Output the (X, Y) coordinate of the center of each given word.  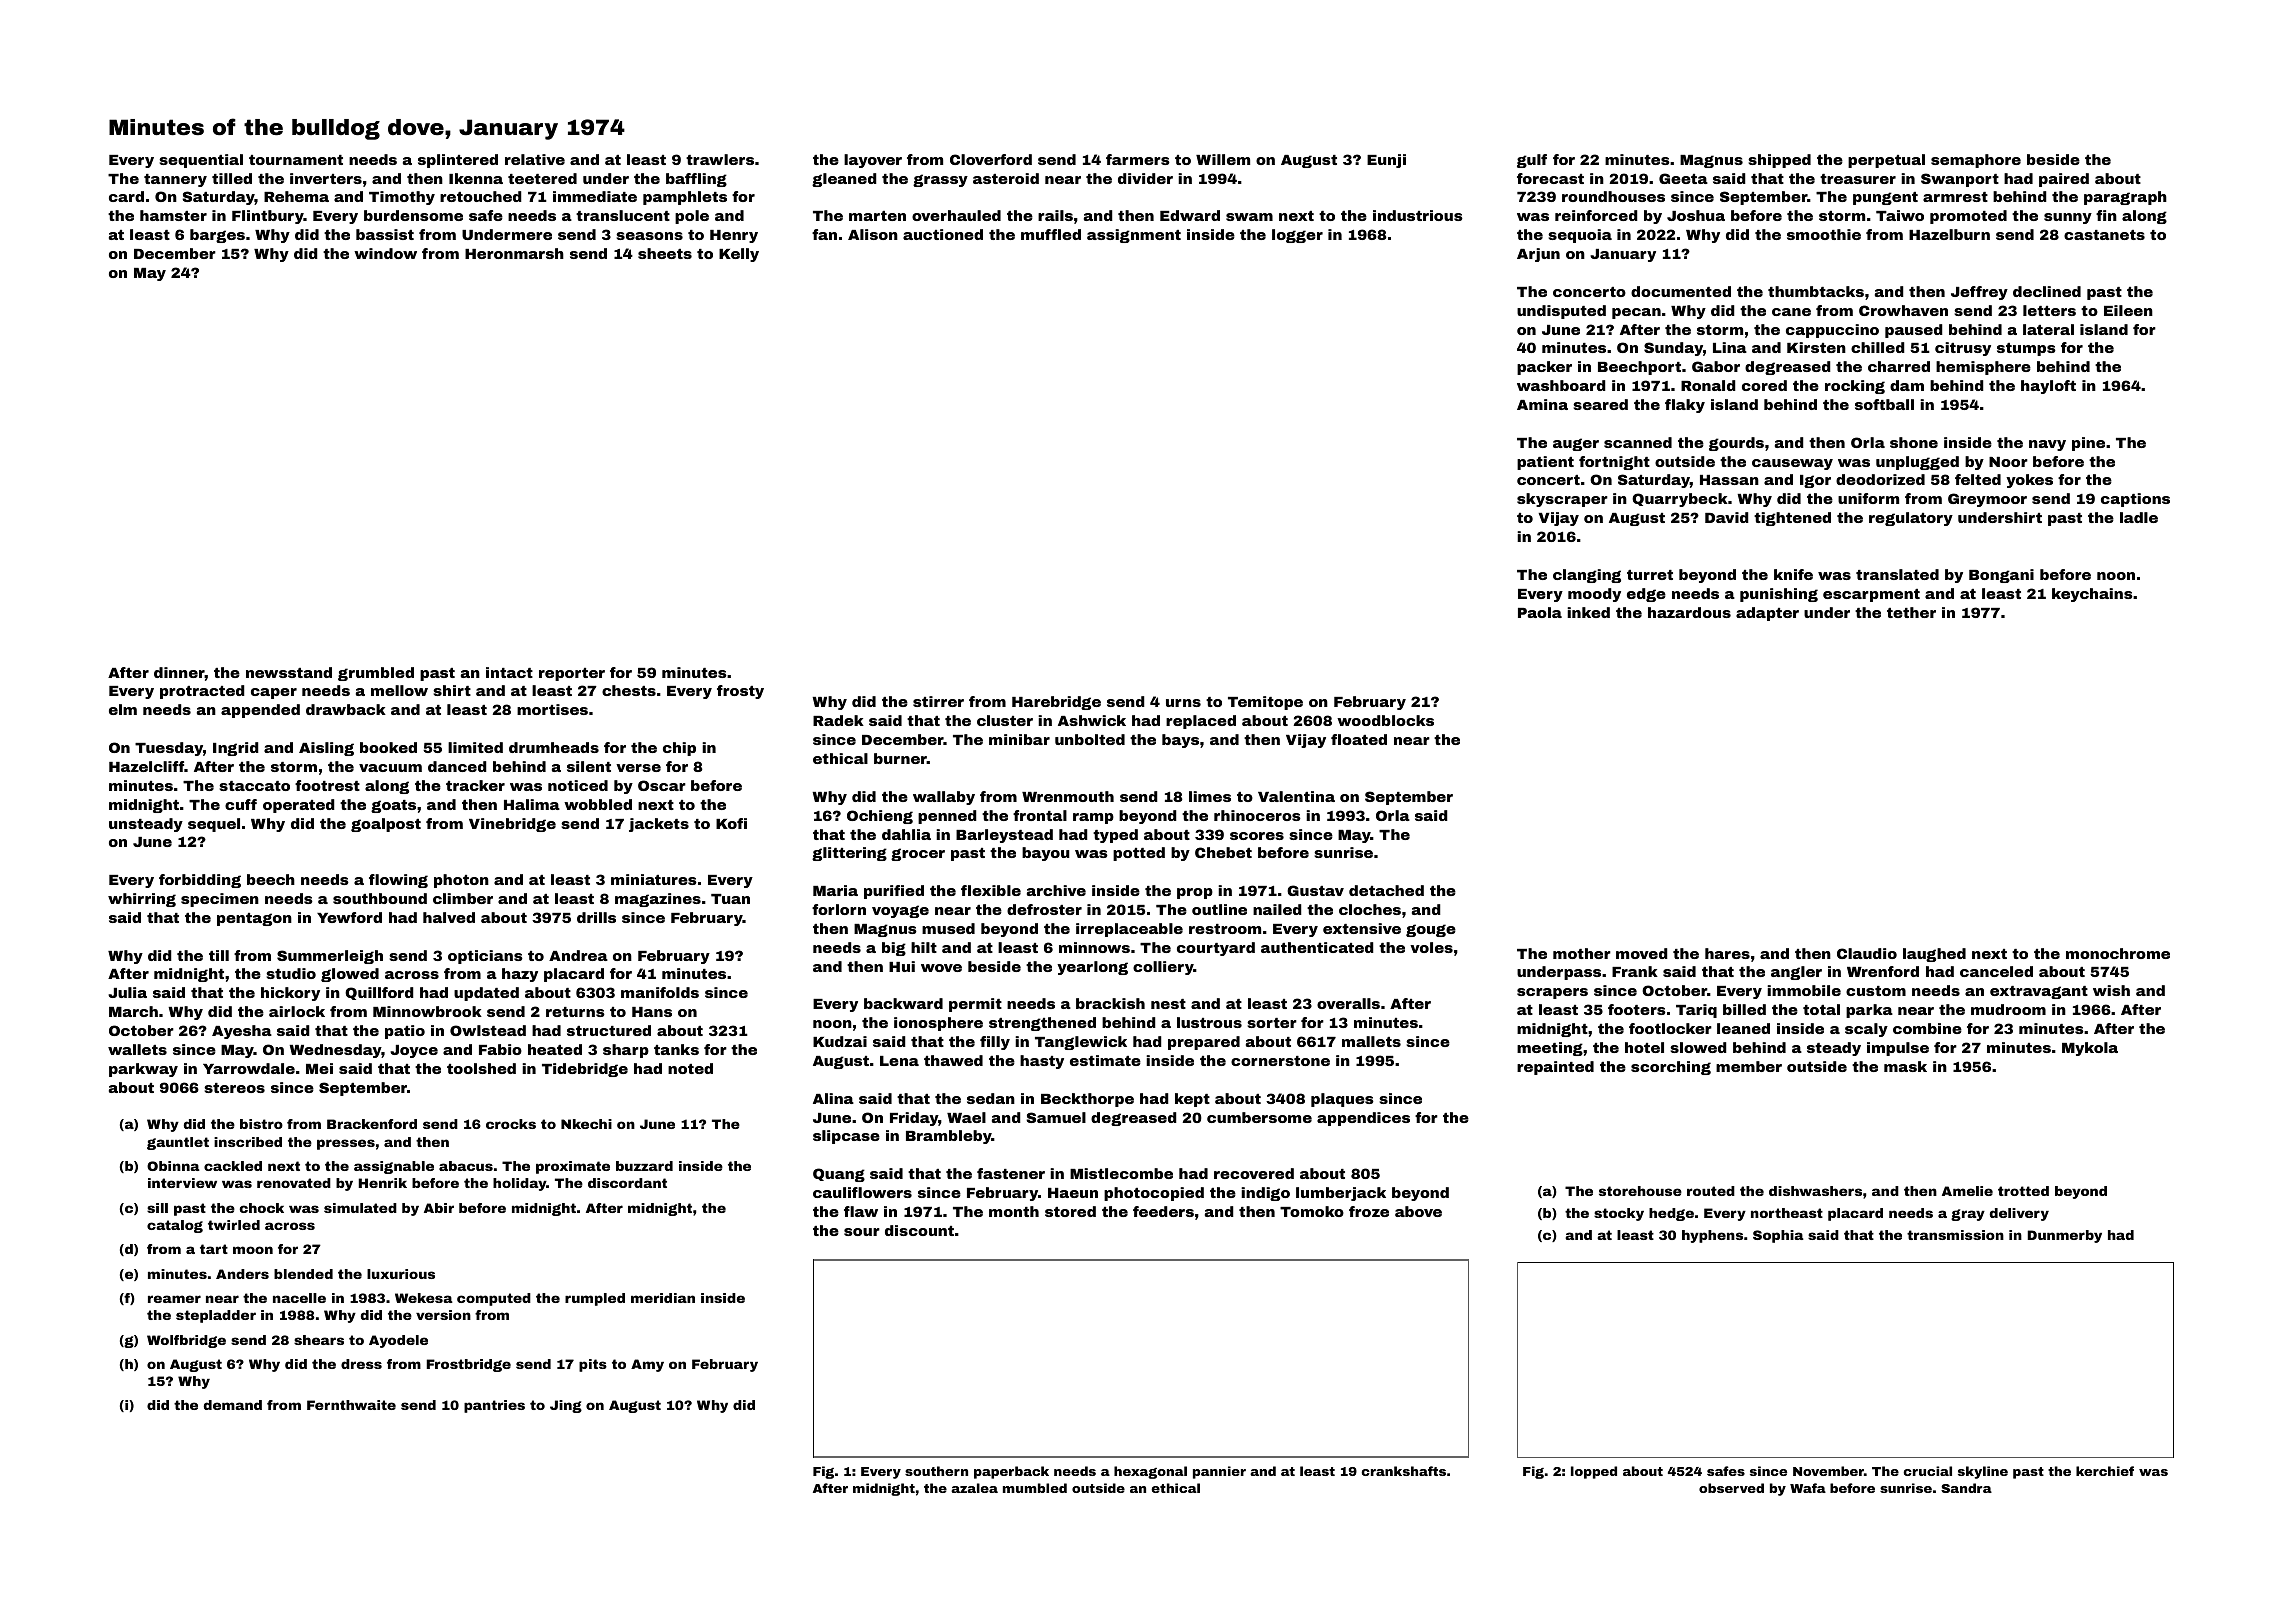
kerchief (2105, 1471)
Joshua (1696, 215)
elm (123, 709)
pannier (1219, 1472)
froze (1369, 1211)
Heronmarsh (514, 253)
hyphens (1712, 1236)
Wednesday (335, 1051)
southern (936, 1471)
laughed (1934, 955)
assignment (1134, 236)
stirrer (938, 701)
